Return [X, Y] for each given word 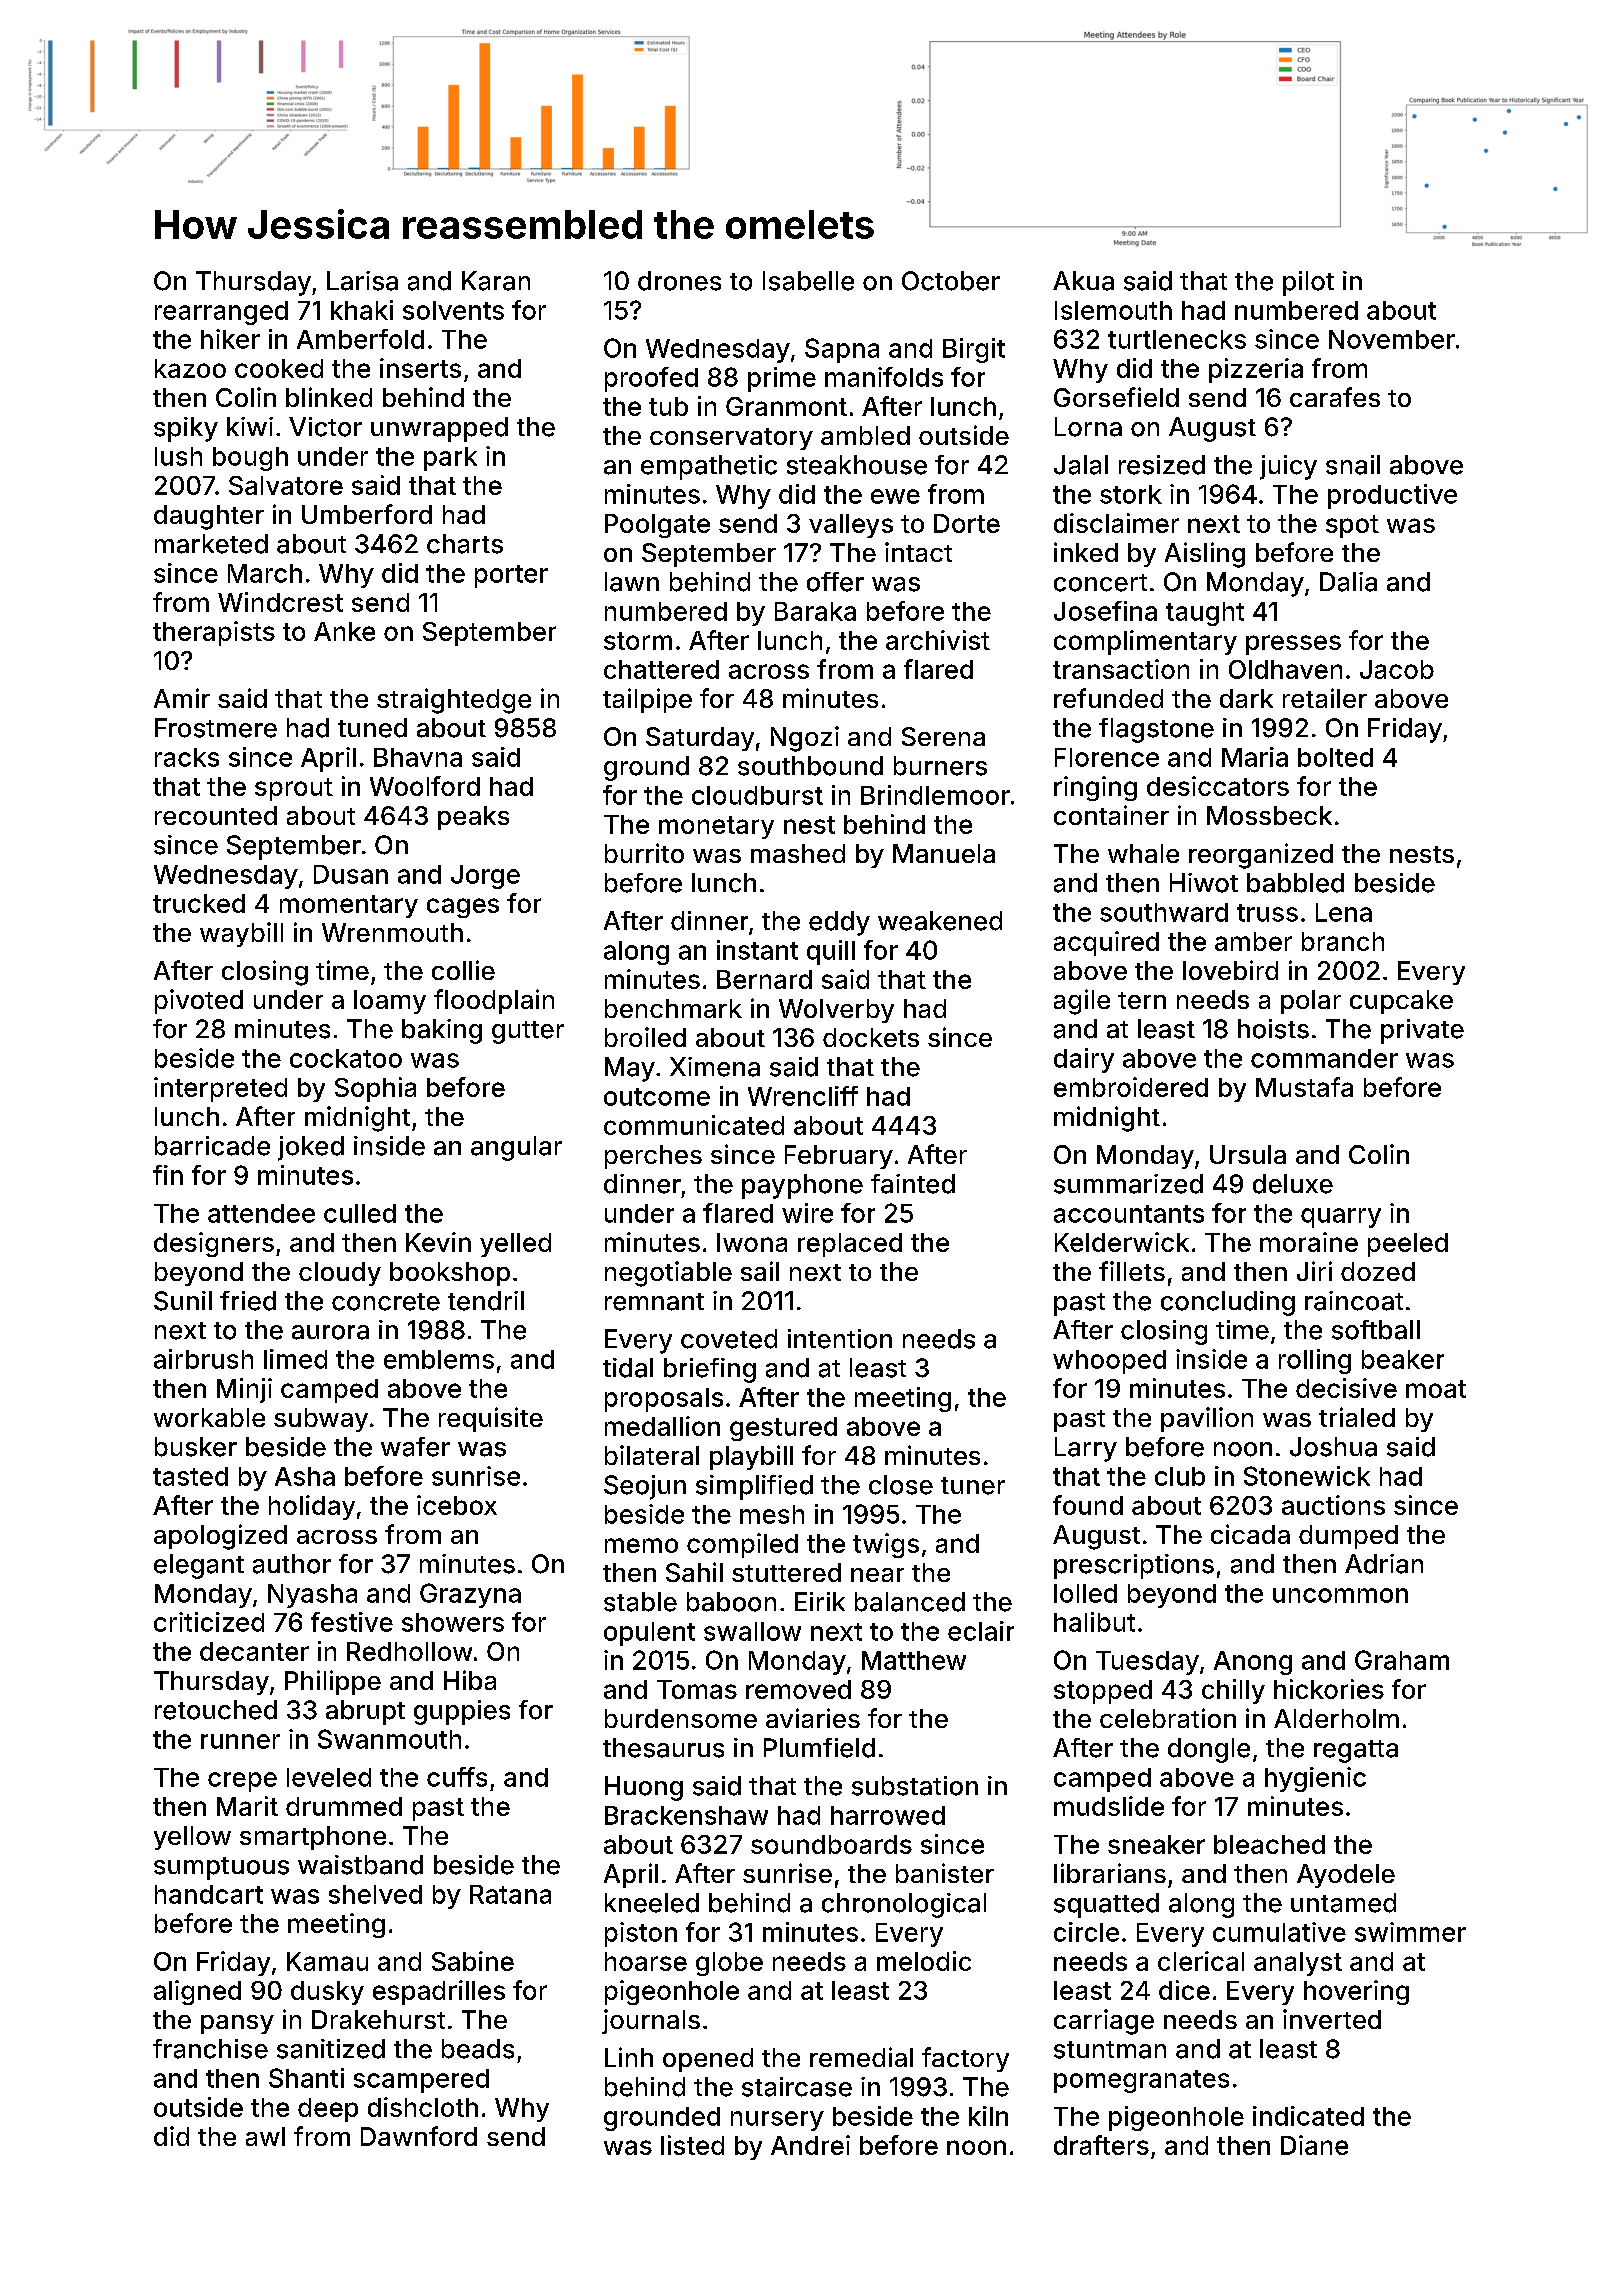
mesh [772, 1514]
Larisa [362, 281]
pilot [1308, 283]
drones [679, 281]
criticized [209, 1622]
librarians [1110, 1873]
